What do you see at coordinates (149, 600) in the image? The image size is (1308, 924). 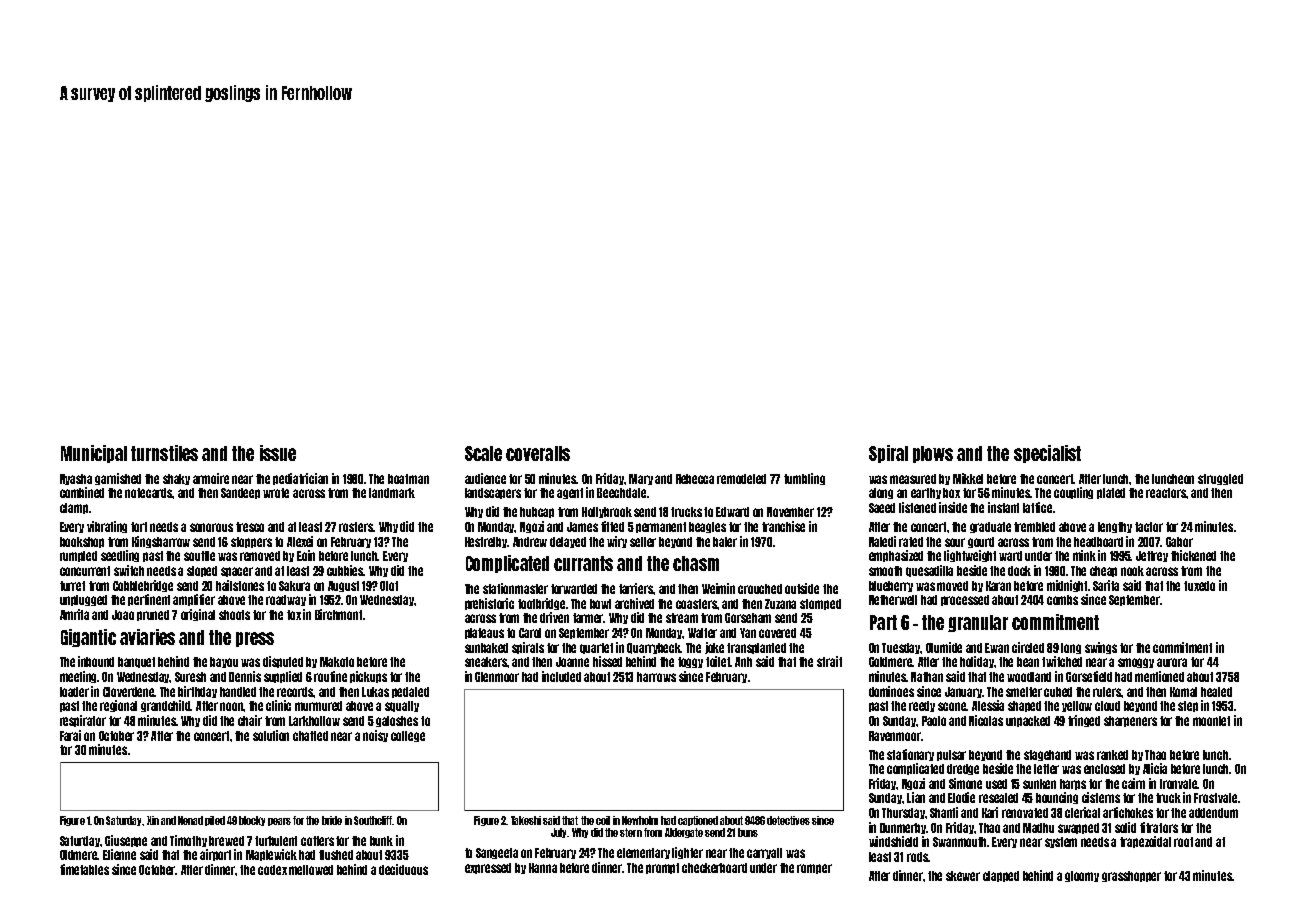 I see `pertinent` at bounding box center [149, 600].
